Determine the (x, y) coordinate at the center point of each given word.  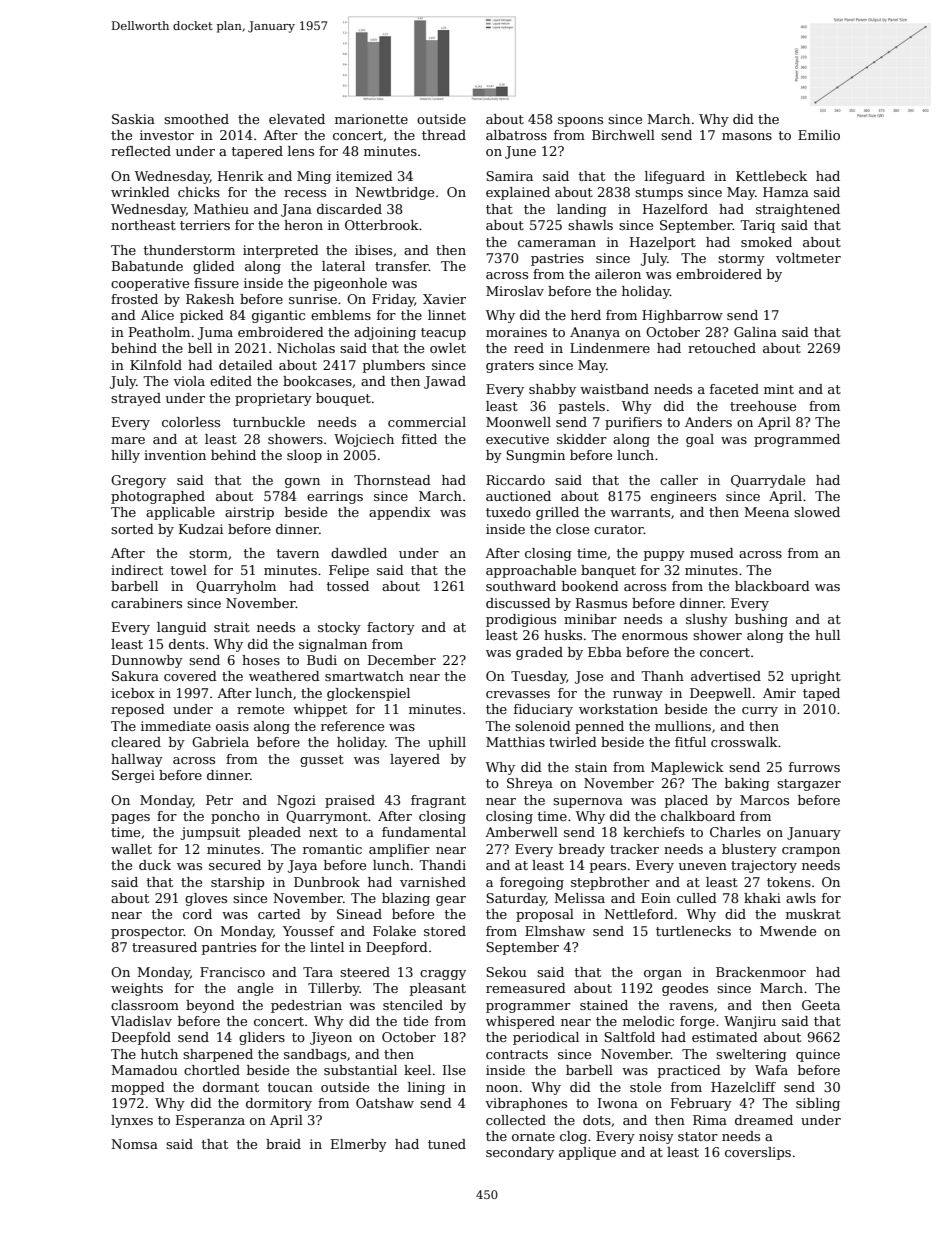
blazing (406, 899)
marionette (371, 119)
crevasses (518, 694)
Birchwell (623, 135)
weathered (284, 676)
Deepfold (141, 1038)
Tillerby (334, 989)
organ (663, 975)
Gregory (138, 481)
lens (301, 151)
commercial (427, 422)
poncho (235, 817)
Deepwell (720, 694)
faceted (734, 389)
